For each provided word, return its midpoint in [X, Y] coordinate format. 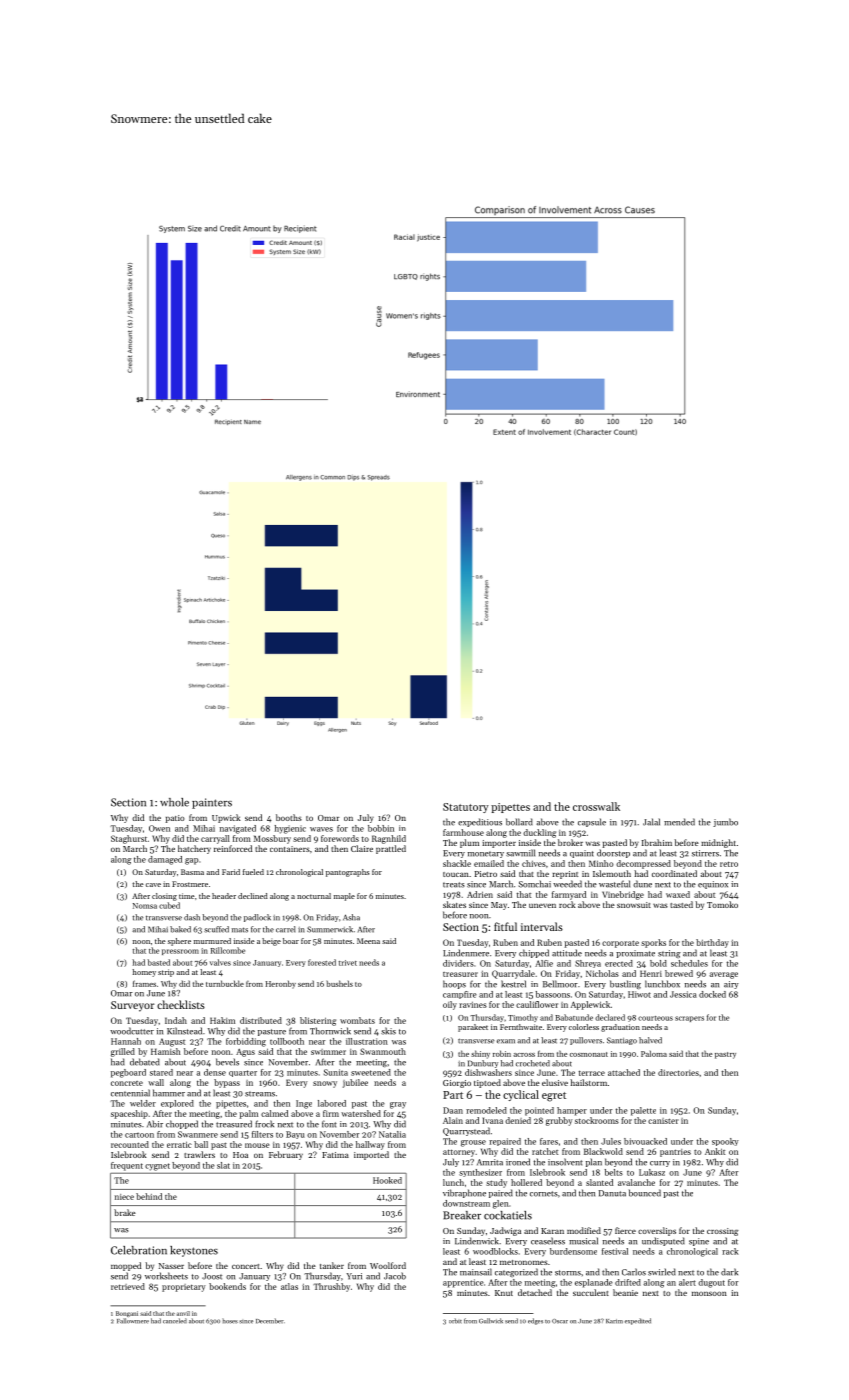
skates [454, 904]
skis [388, 1031]
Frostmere [190, 884]
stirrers [705, 853]
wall [156, 1082]
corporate [620, 944]
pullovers [586, 1041]
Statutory [466, 808]
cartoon [139, 1135]
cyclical [521, 1095]
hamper [572, 1111]
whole [174, 802]
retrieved [128, 1286]
